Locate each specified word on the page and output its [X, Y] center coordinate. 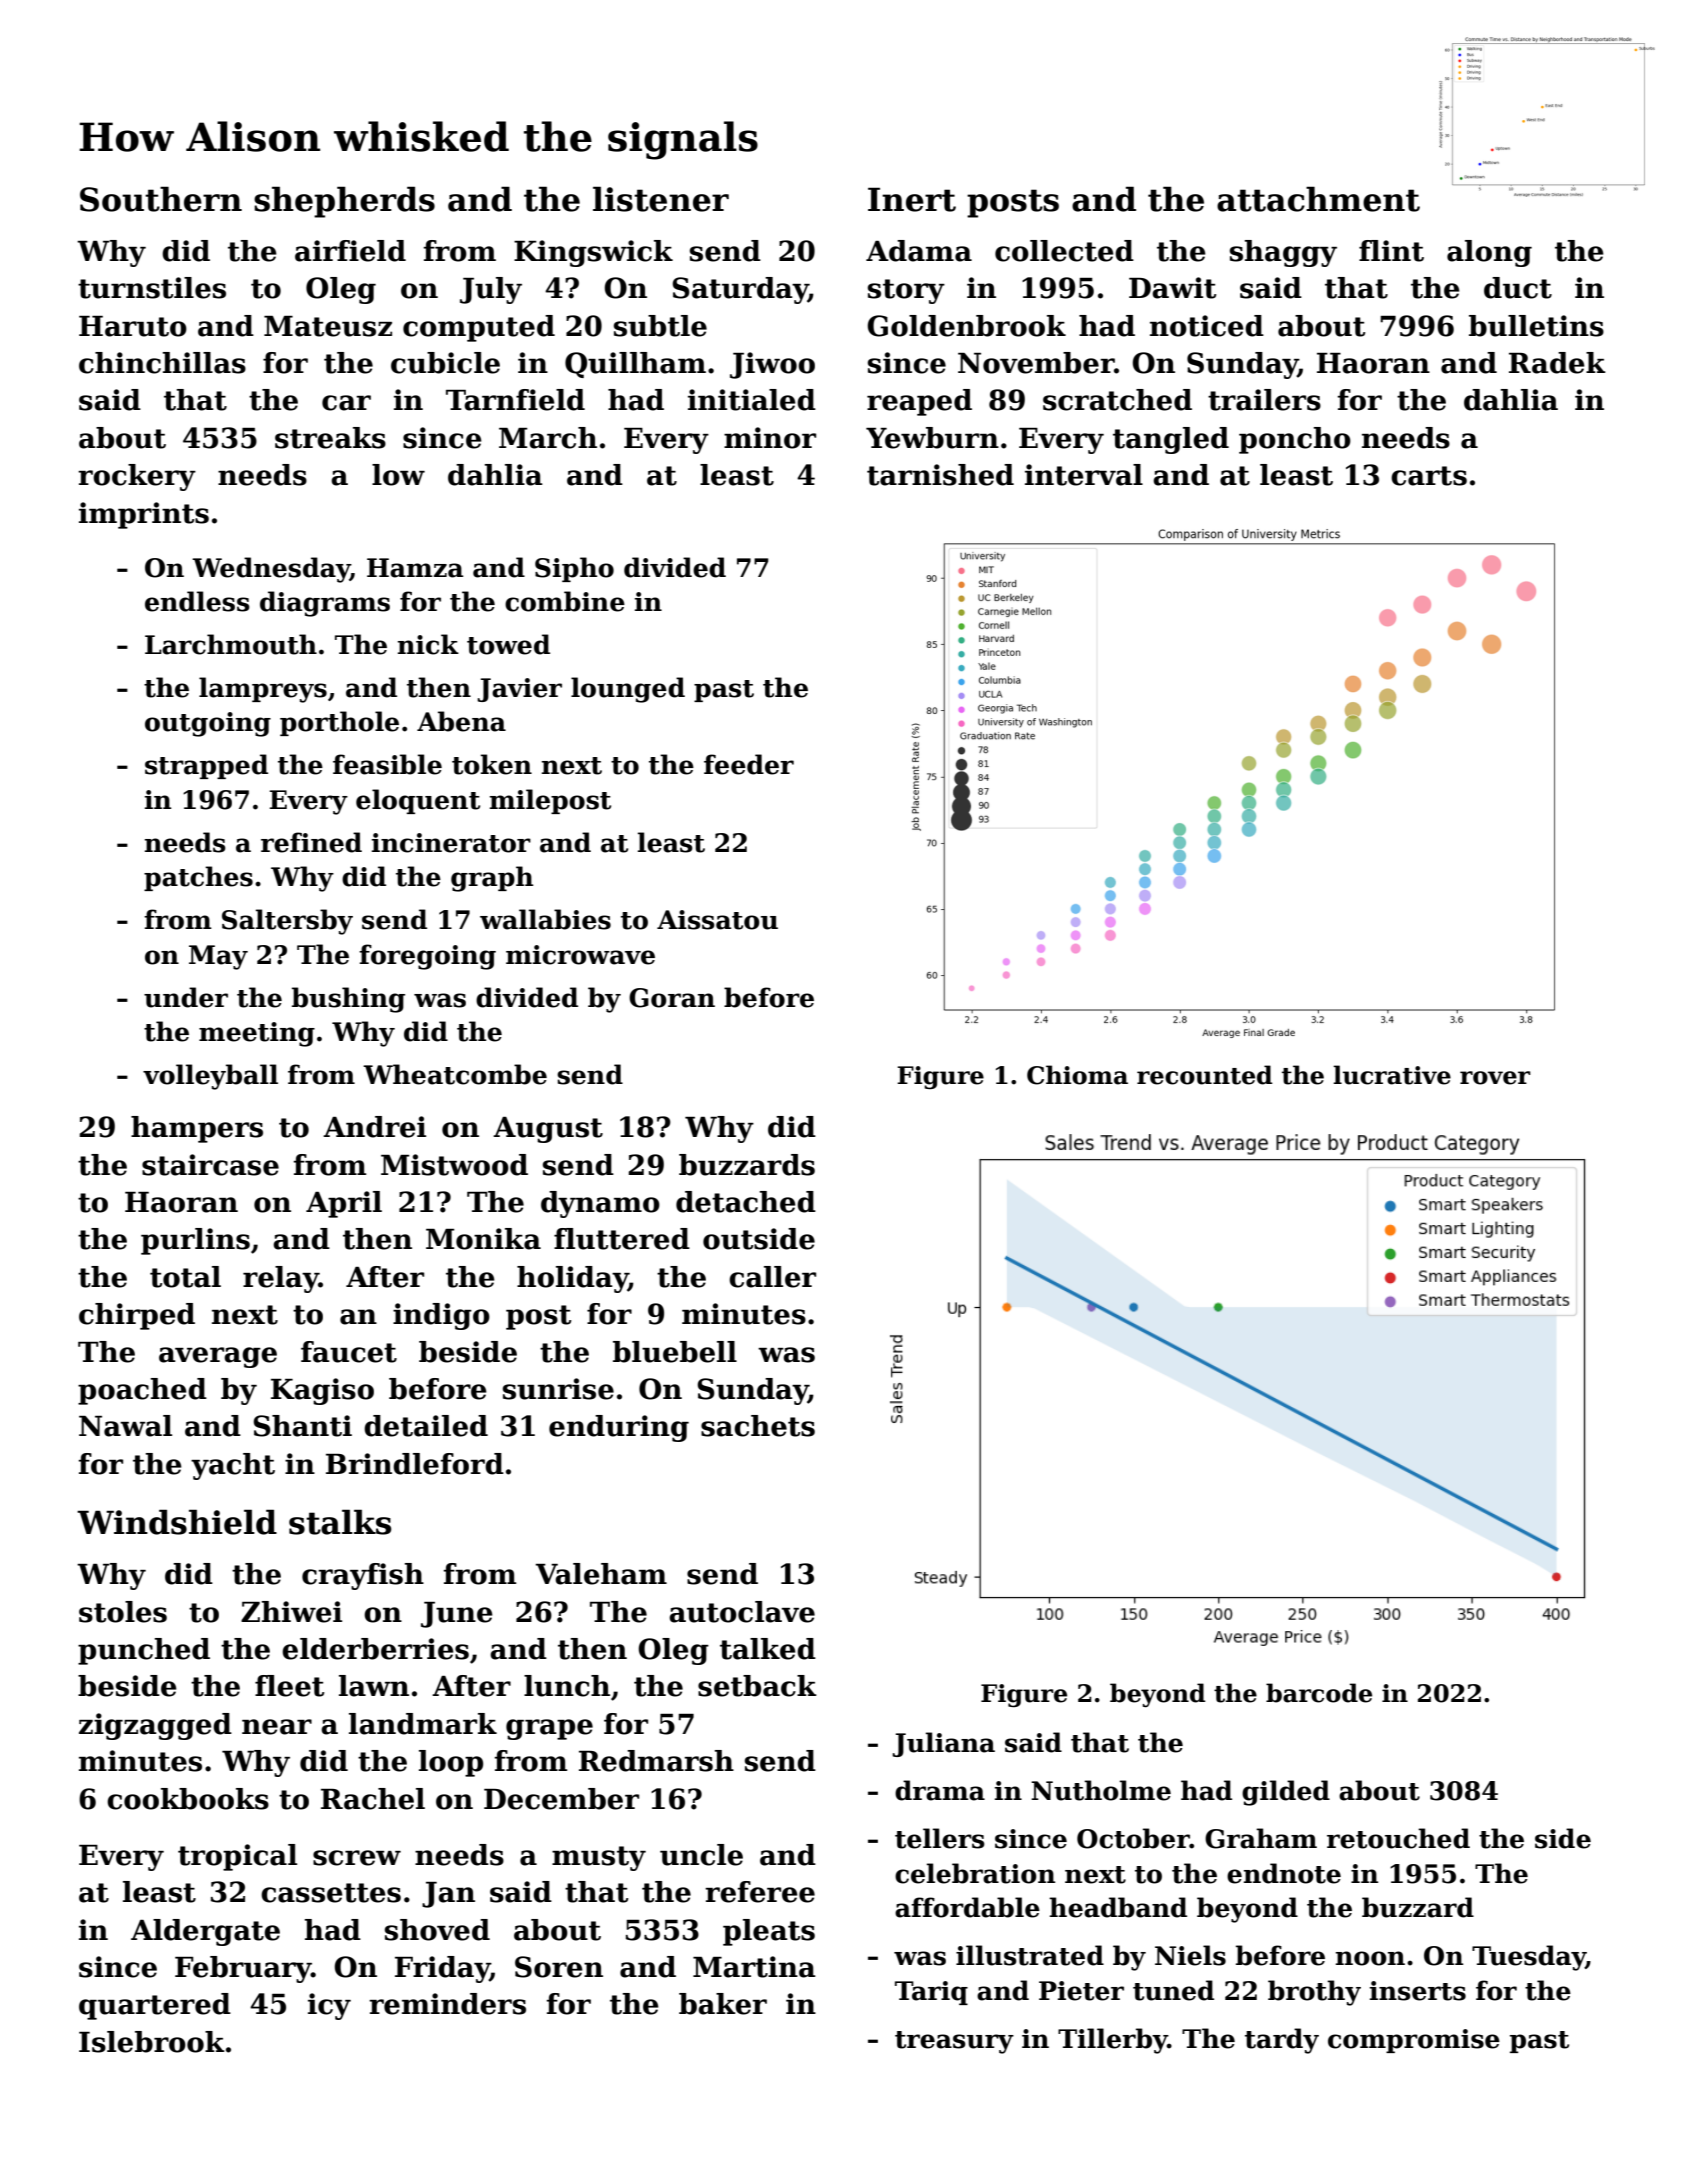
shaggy [1283, 253]
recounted [1205, 1075]
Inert [912, 199]
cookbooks [188, 1799]
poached [142, 1391]
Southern [161, 199]
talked [768, 1649]
